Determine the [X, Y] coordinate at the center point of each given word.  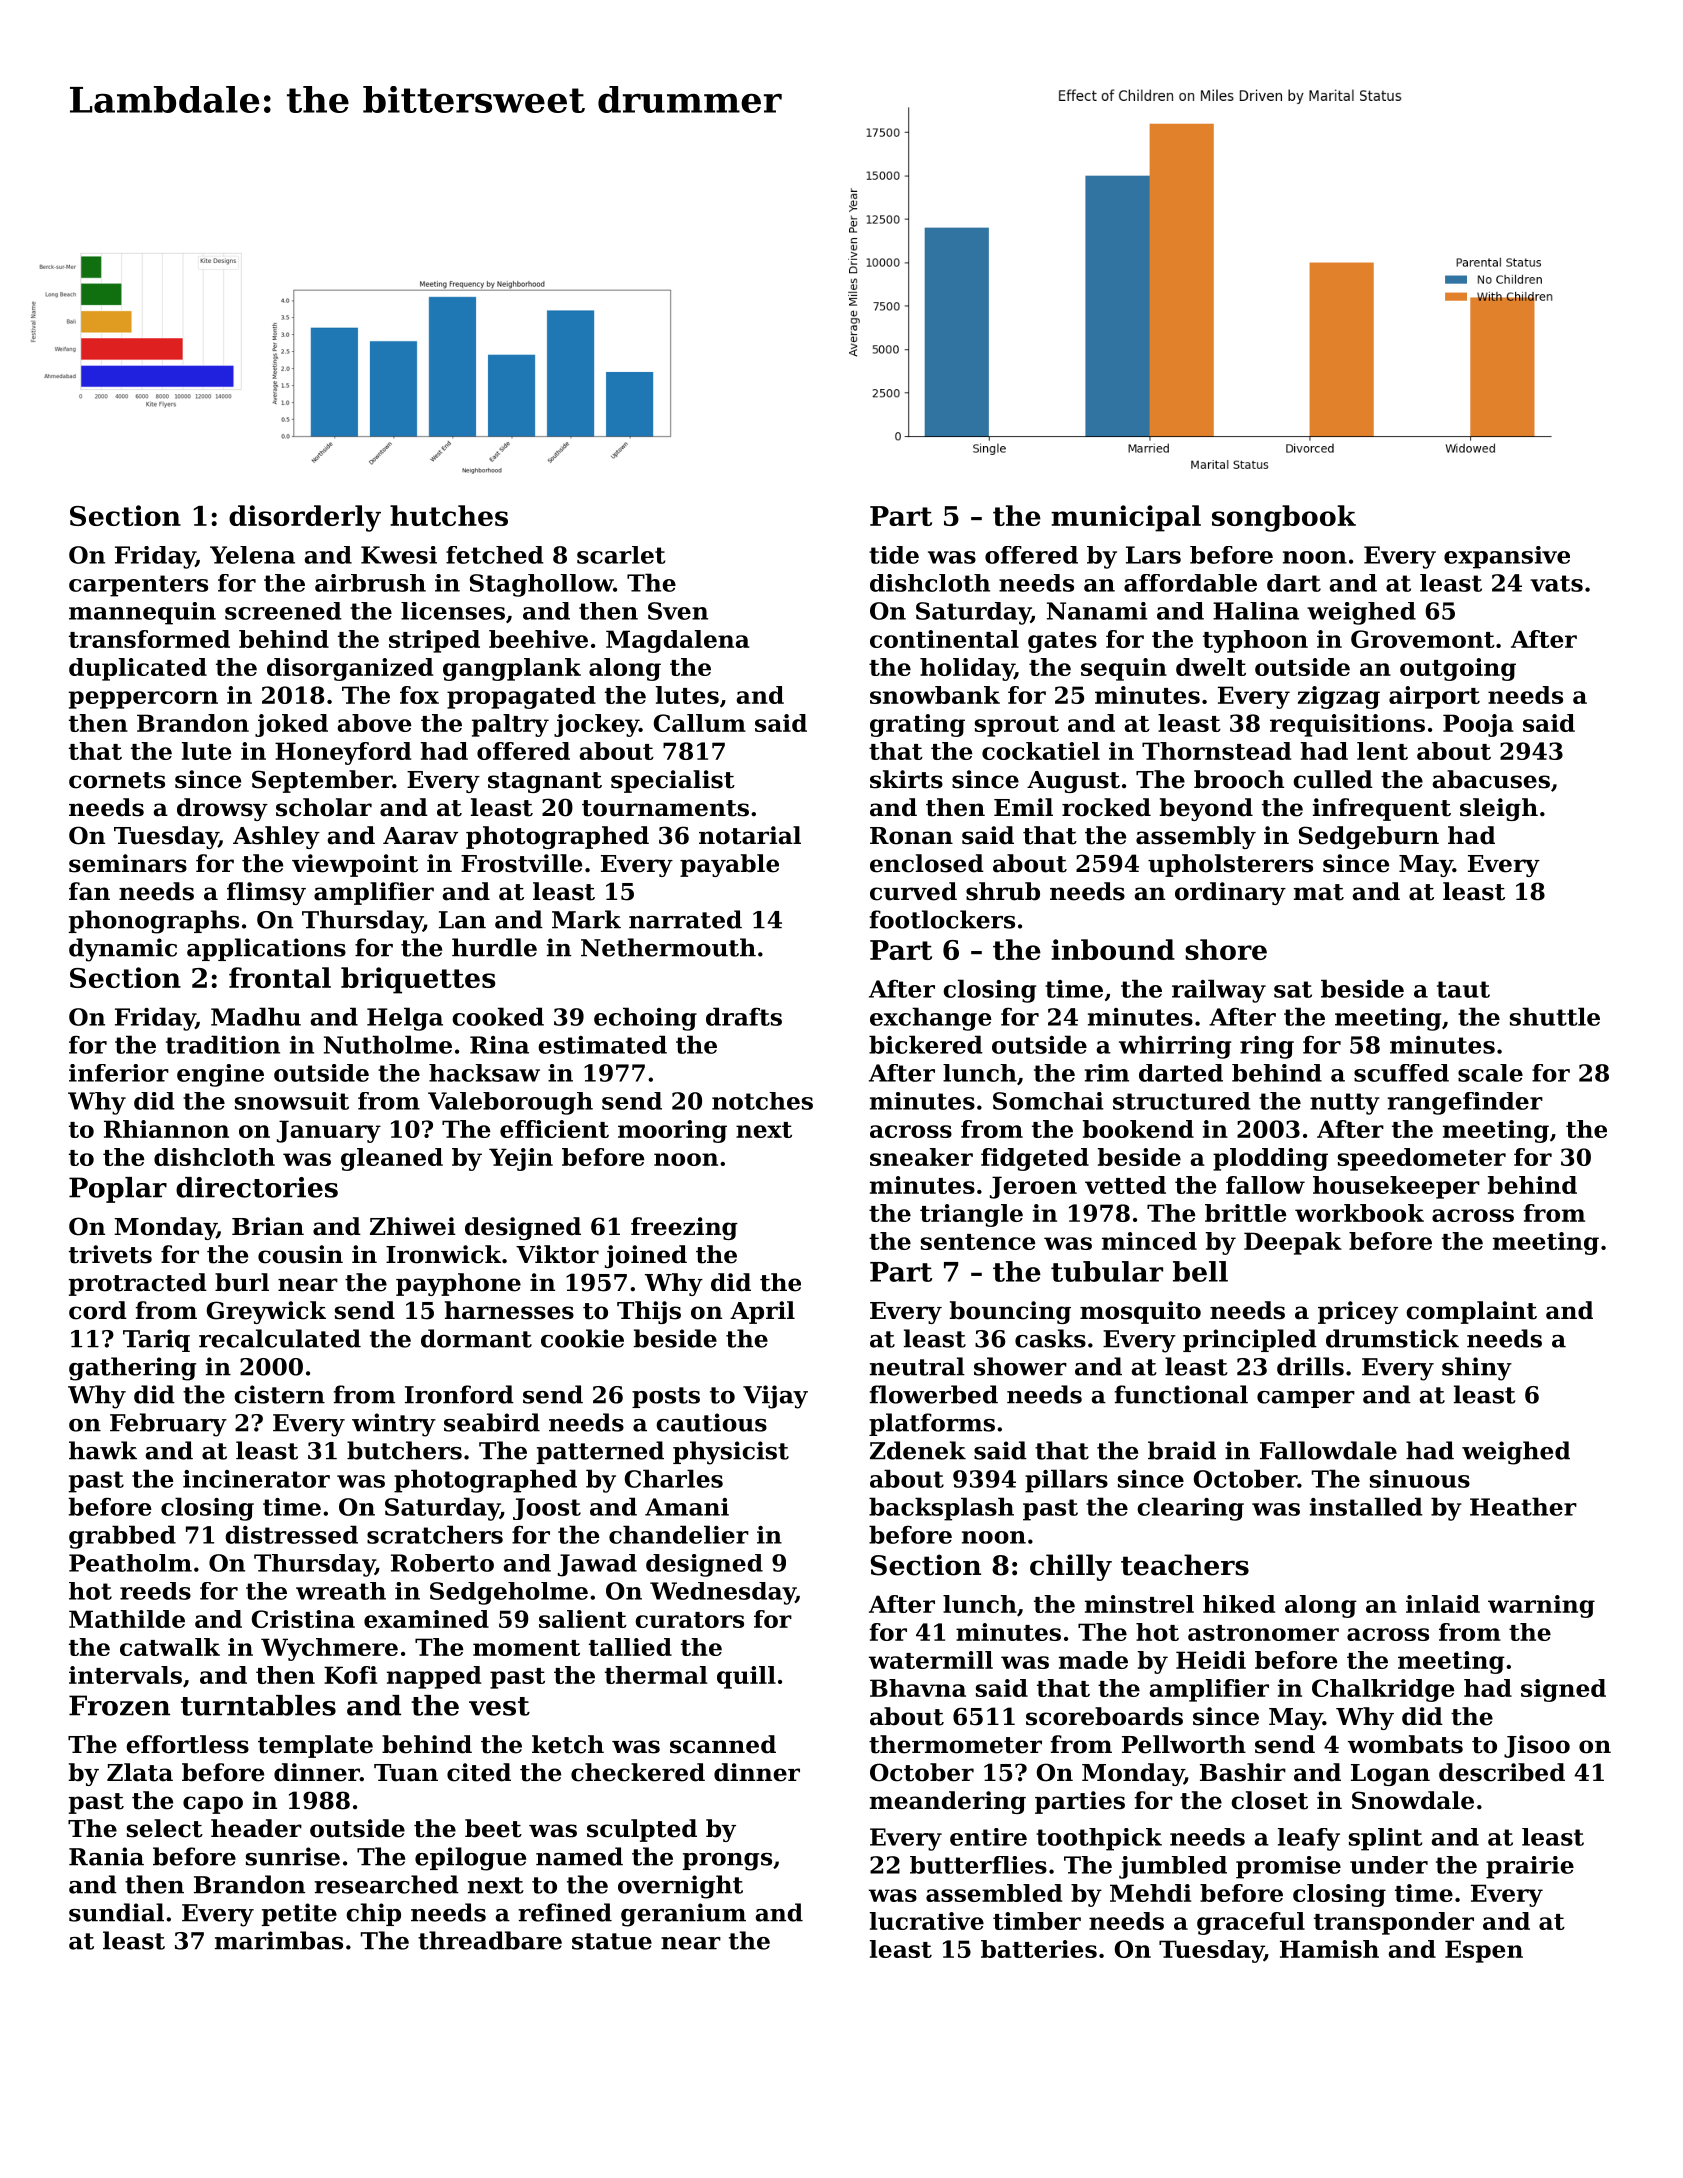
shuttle [1555, 1016]
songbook [1284, 518]
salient [583, 1619]
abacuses [1491, 779]
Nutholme [388, 1044]
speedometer [1422, 1159]
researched [386, 1884]
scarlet [621, 555]
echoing [645, 1019]
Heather [1523, 1506]
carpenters [138, 586]
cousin [300, 1254]
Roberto [442, 1563]
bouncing [1010, 1312]
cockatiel [1041, 751]
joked [291, 725]
